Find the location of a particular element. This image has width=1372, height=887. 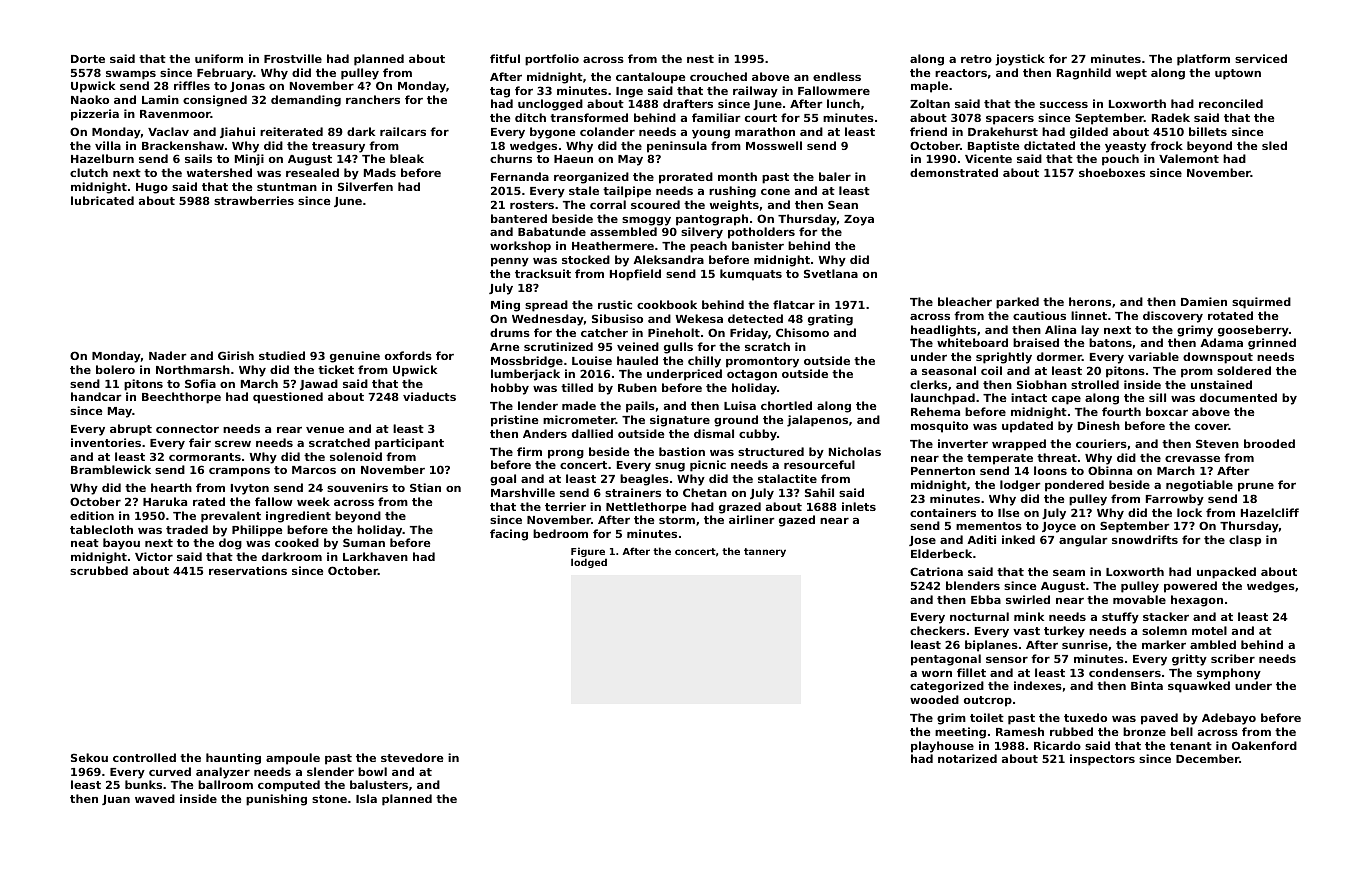

Frostville is located at coordinates (293, 58).
